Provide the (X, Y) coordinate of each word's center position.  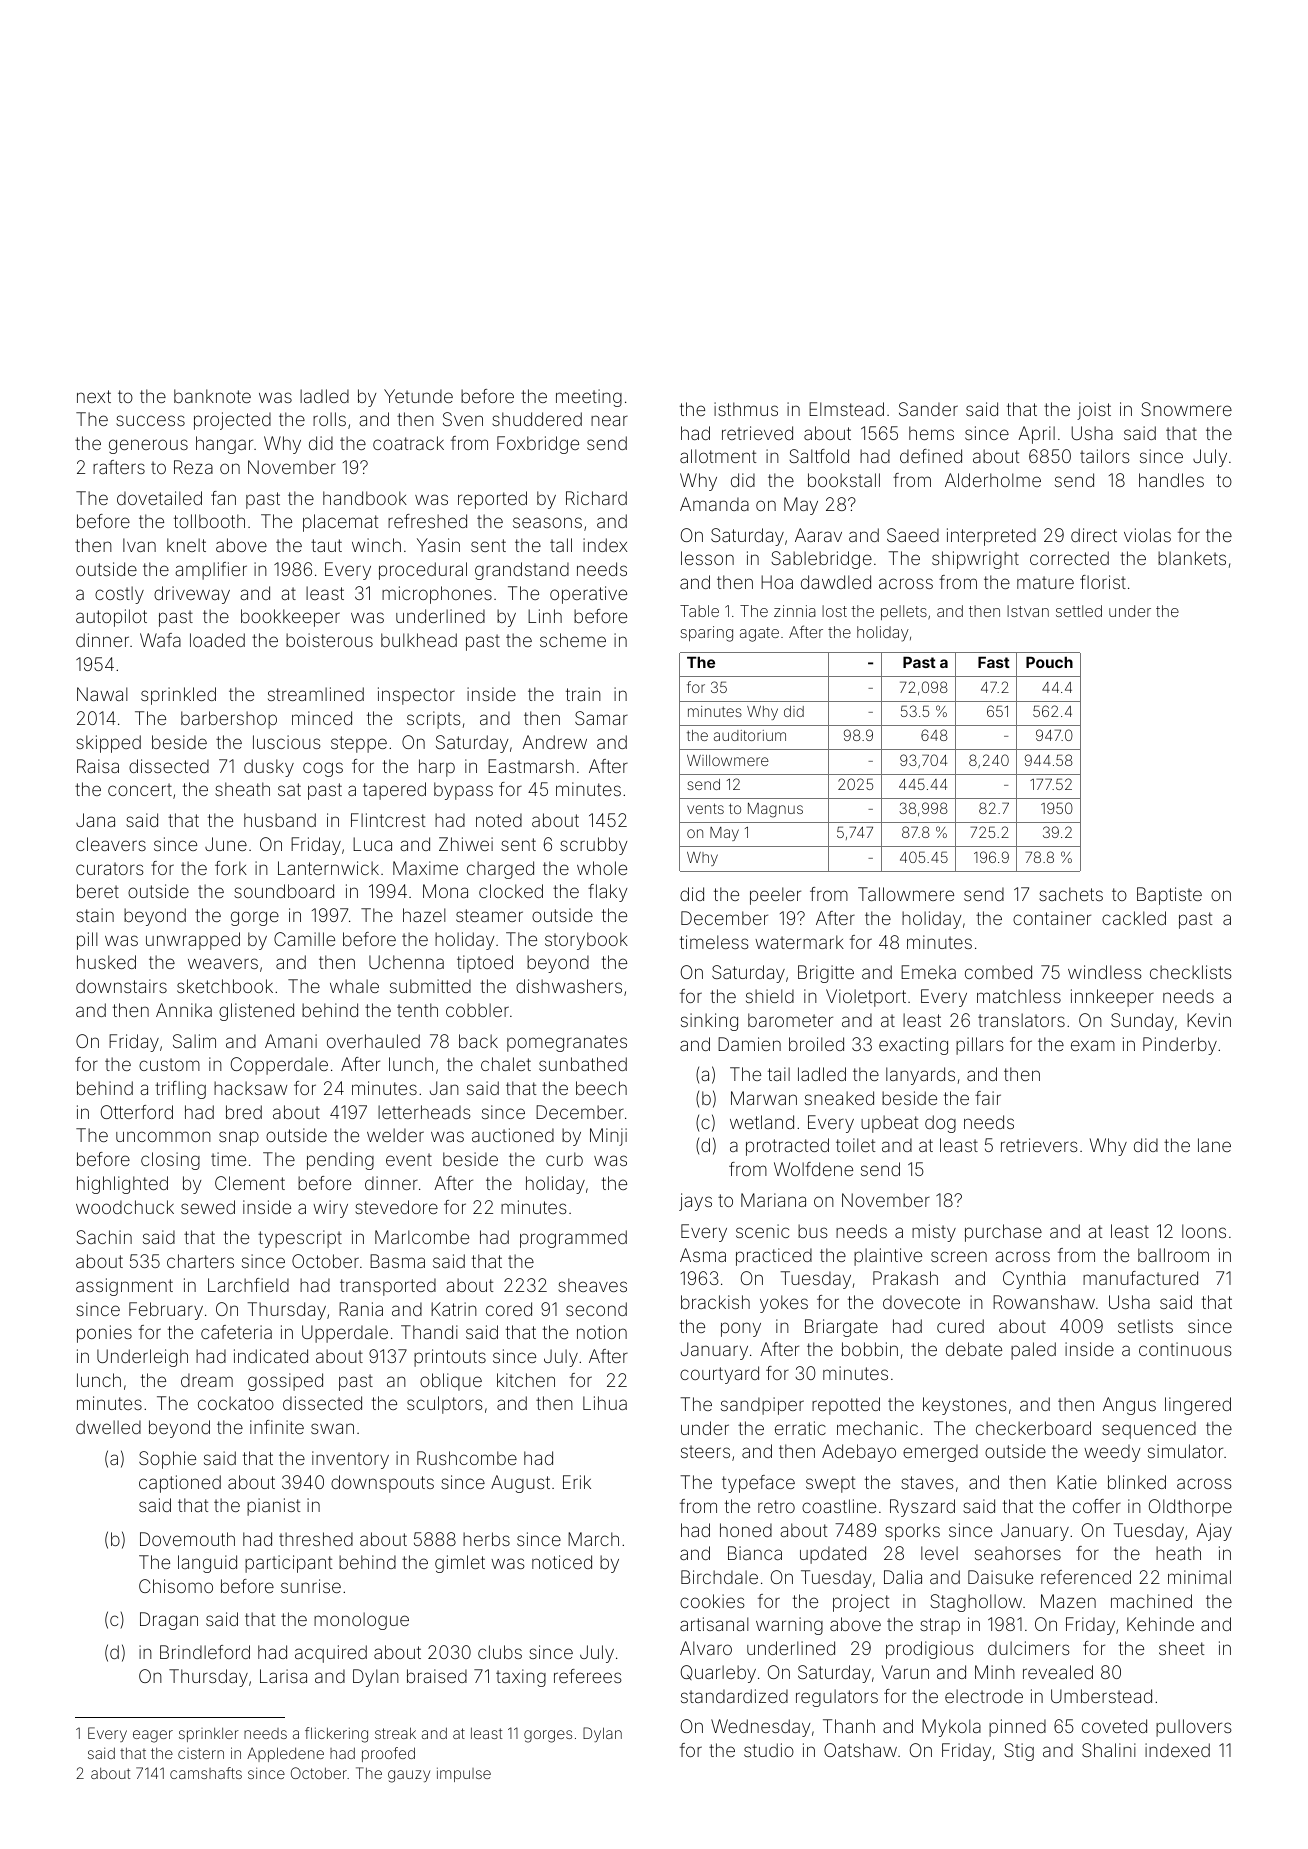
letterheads (424, 1112)
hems (931, 433)
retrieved (757, 433)
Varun (905, 1672)
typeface (758, 1484)
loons (1204, 1231)
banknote (212, 396)
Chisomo (176, 1586)
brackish (715, 1302)
